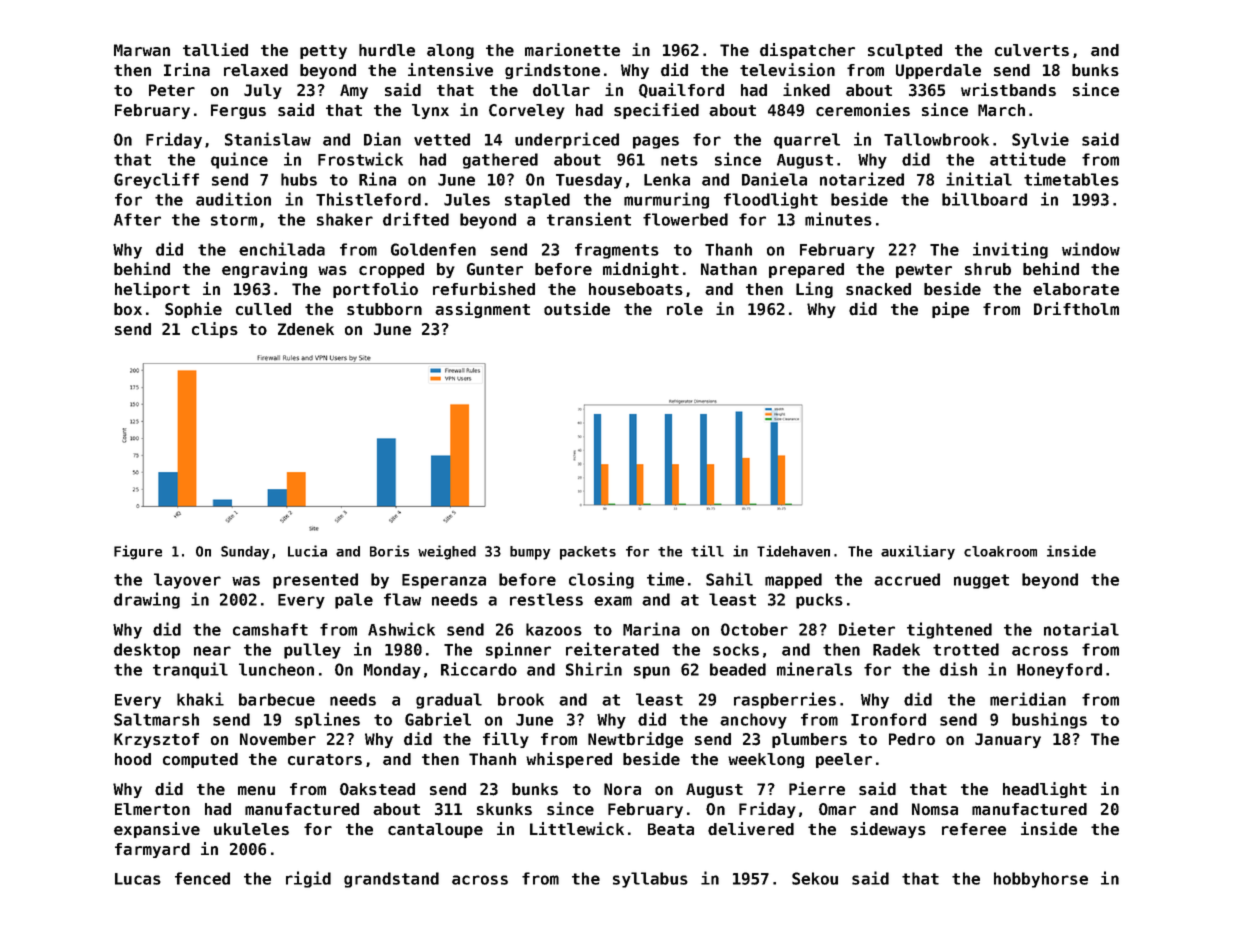 This screenshot has width=1233, height=952. Describe the element at coordinates (867, 629) in the screenshot. I see `Dieter` at that location.
